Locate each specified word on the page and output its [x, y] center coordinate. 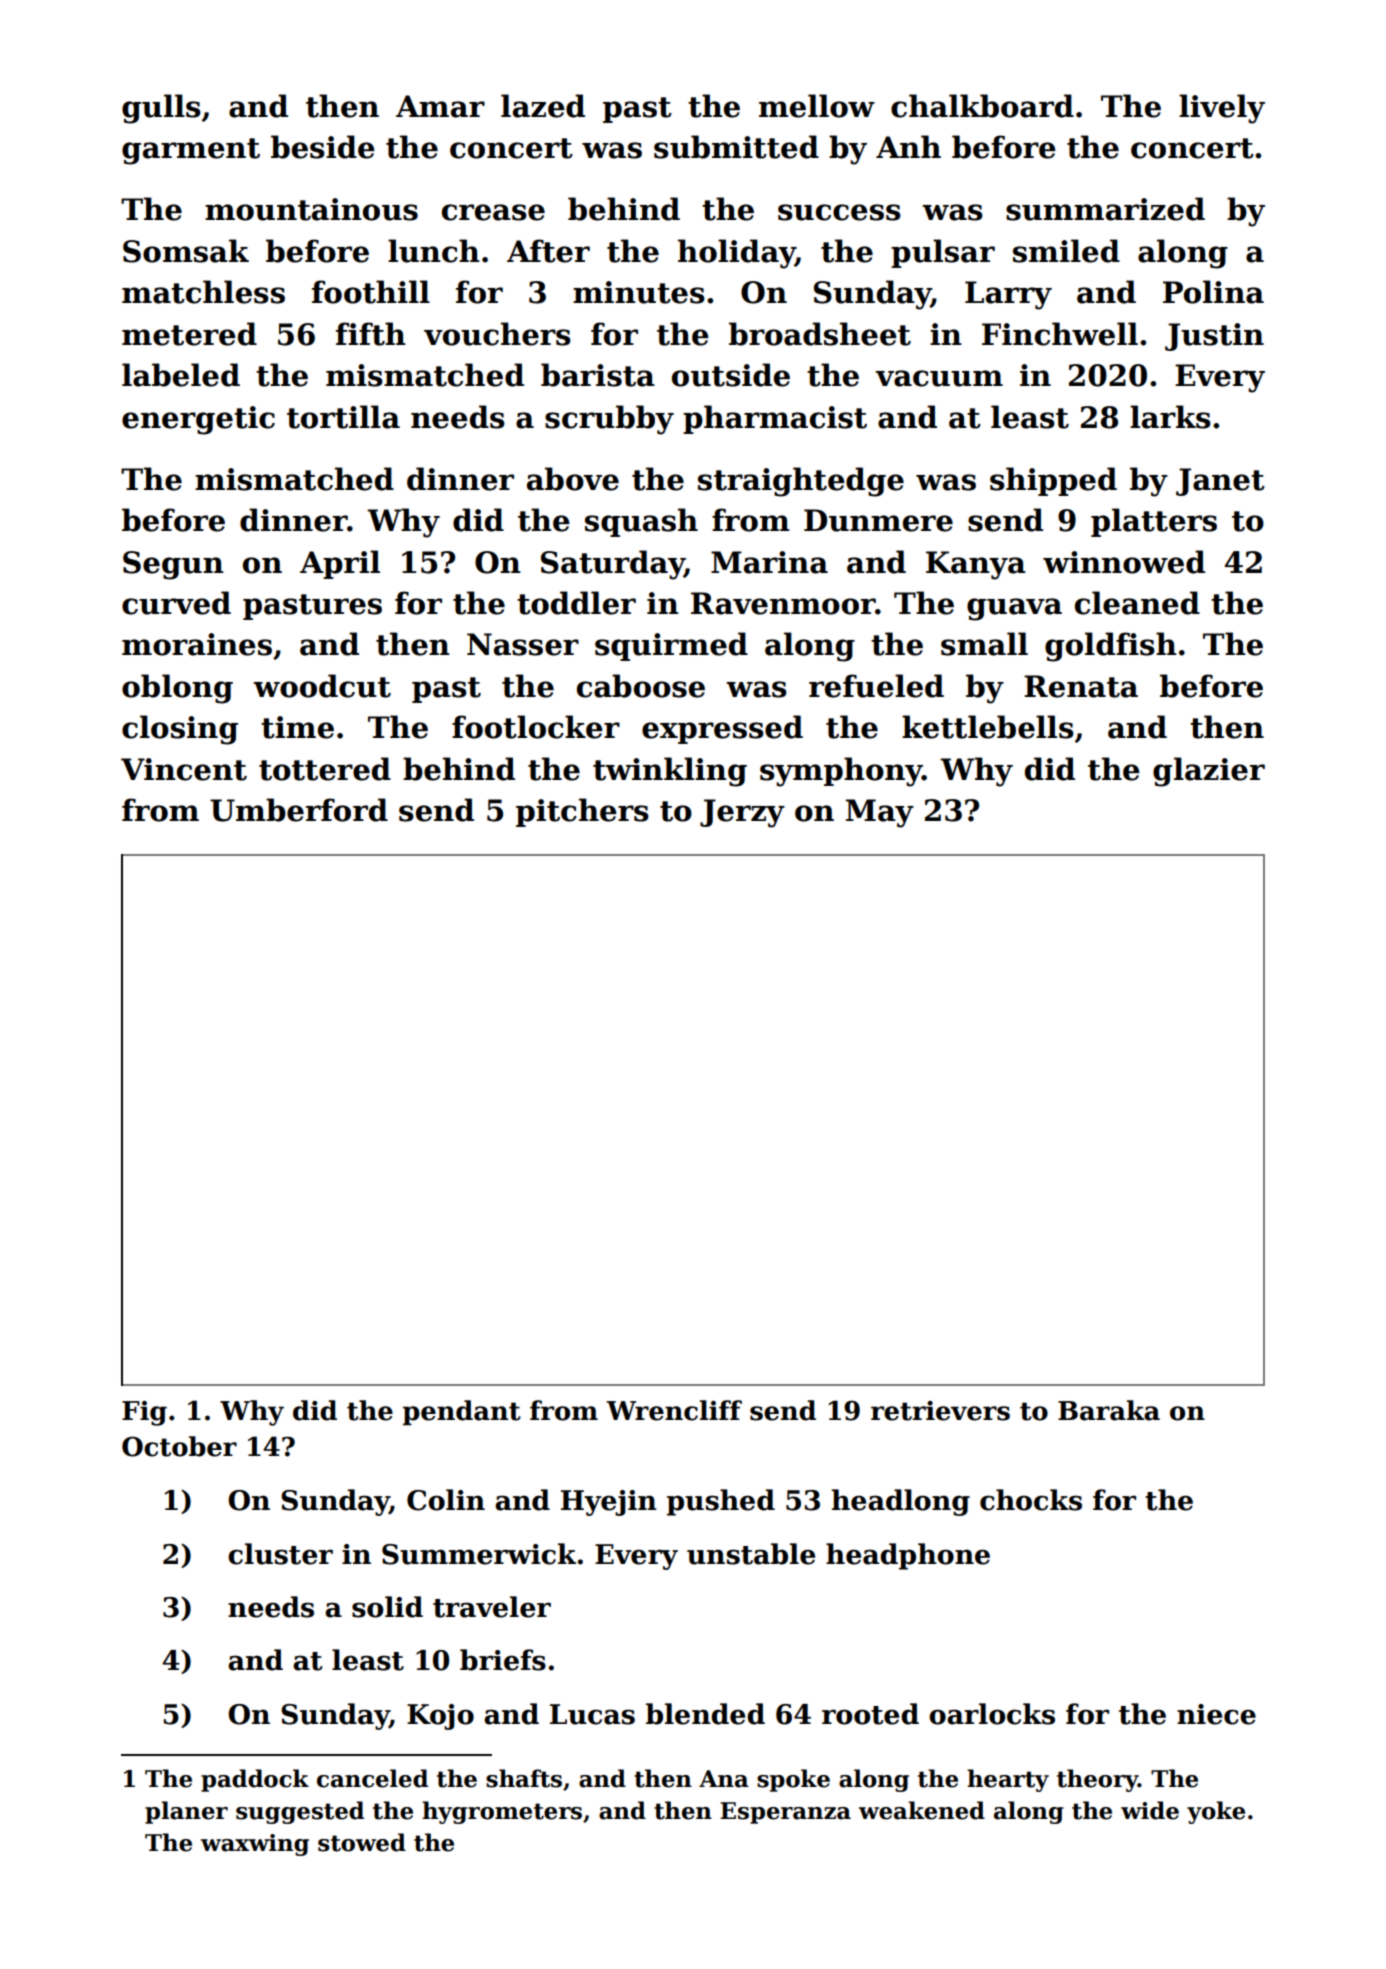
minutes [639, 292]
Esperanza [785, 1813]
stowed [362, 1842]
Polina [1213, 292]
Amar [440, 106]
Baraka [1109, 1410]
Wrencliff [674, 1410]
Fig [144, 1413]
